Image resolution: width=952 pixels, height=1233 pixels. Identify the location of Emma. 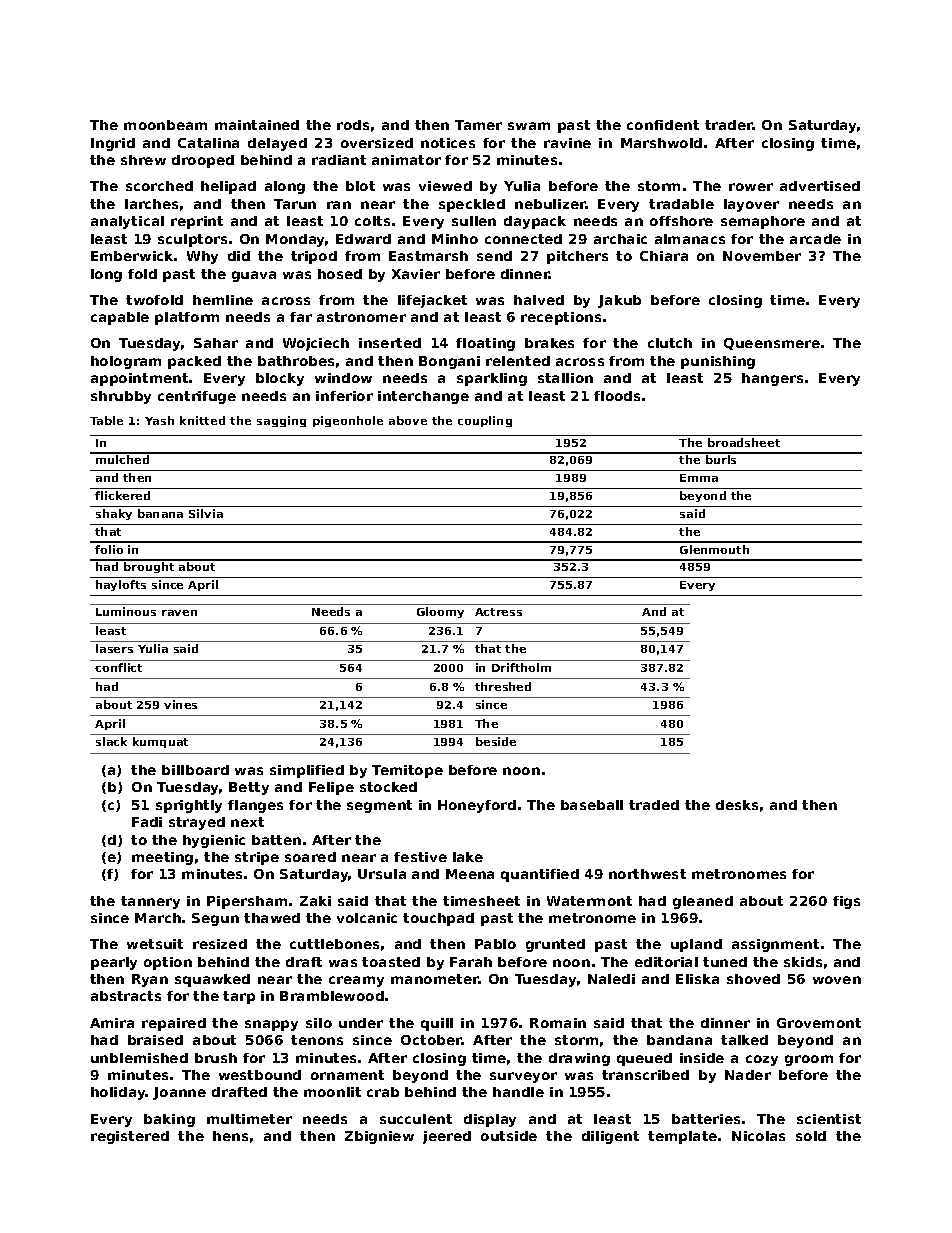
(699, 478).
